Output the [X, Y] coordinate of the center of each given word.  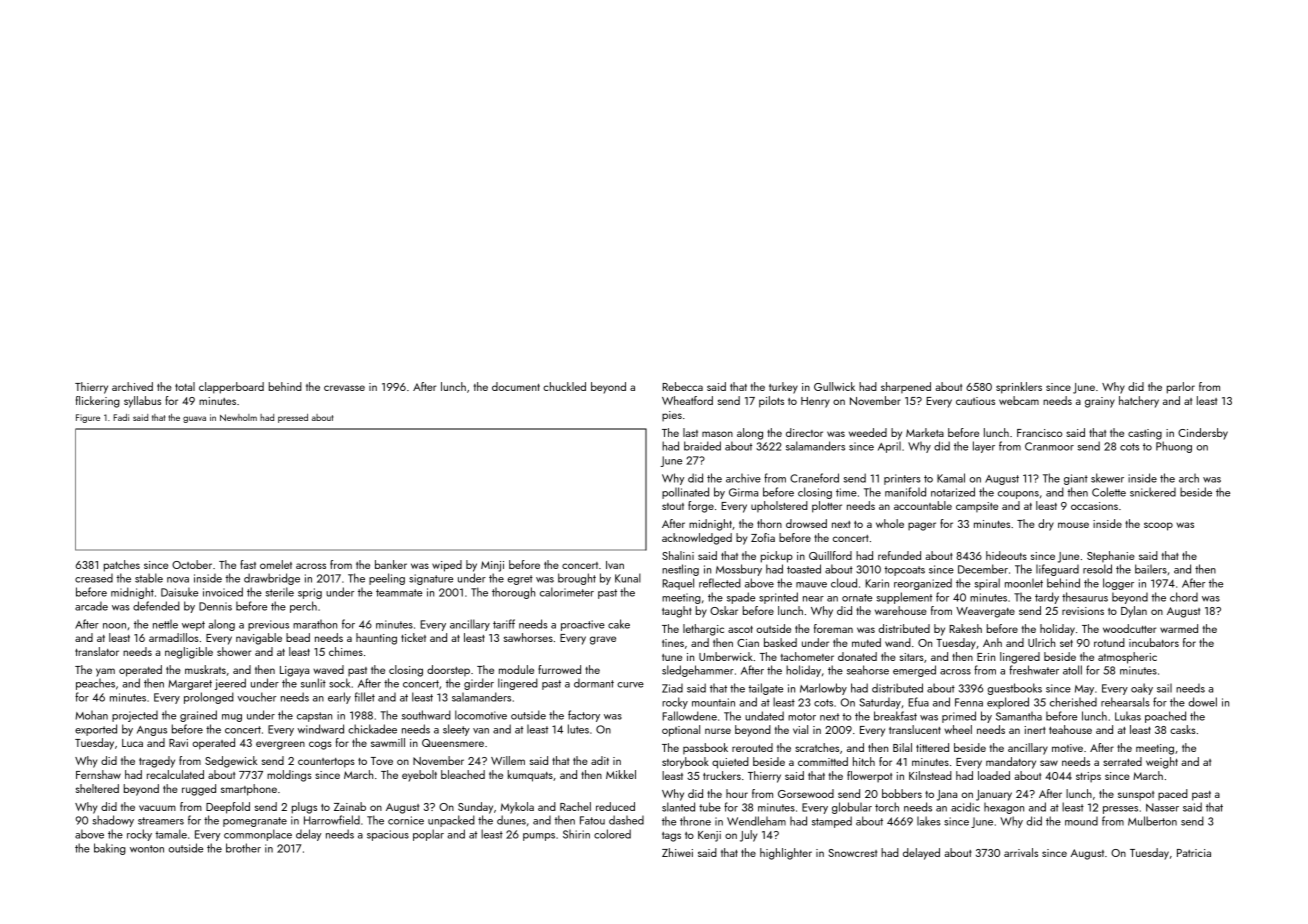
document [516, 386]
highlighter [786, 854]
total [185, 386]
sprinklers [1019, 388]
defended [156, 606]
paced [1173, 794]
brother [243, 848]
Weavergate [985, 612]
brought [577, 579]
